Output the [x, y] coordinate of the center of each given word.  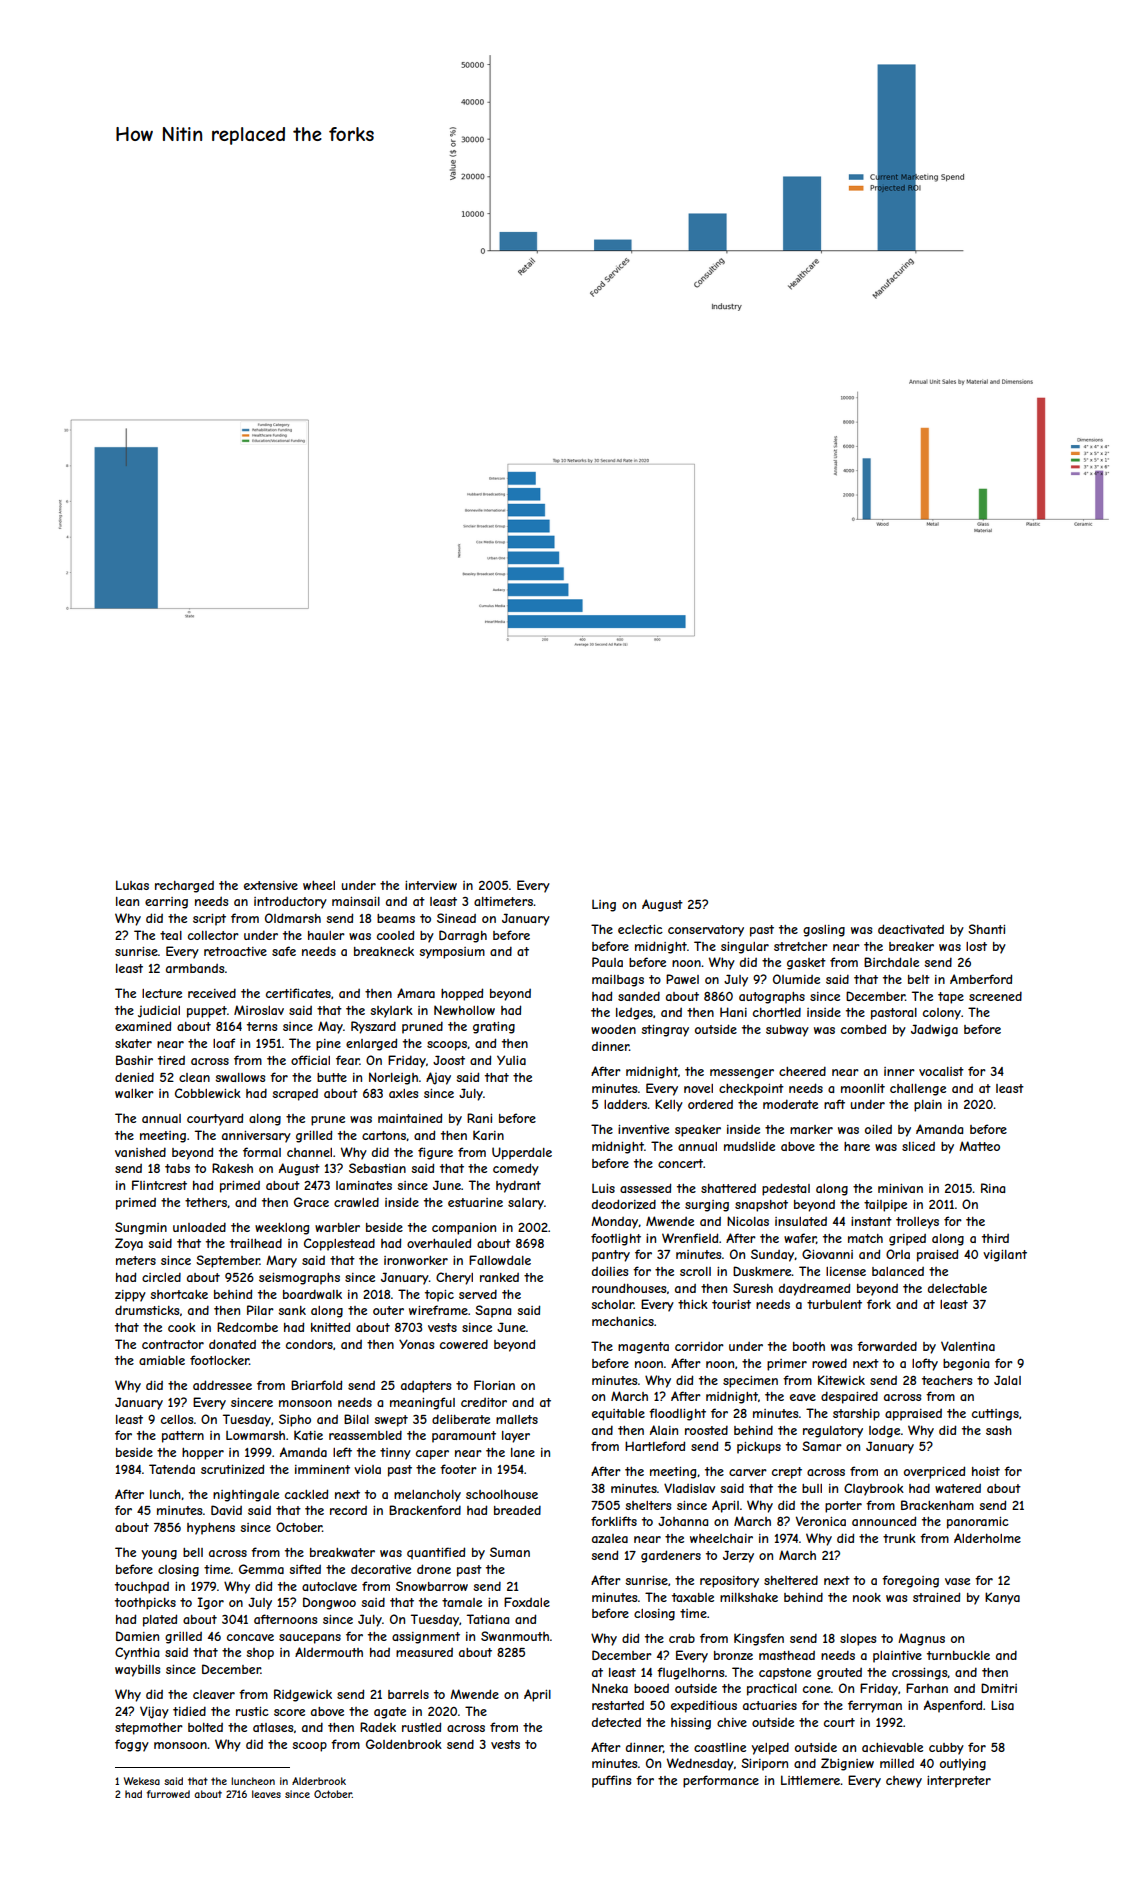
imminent [322, 1469]
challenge [918, 1090]
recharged [184, 887]
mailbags [618, 981]
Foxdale [527, 1602]
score [289, 1712]
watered [958, 1488]
